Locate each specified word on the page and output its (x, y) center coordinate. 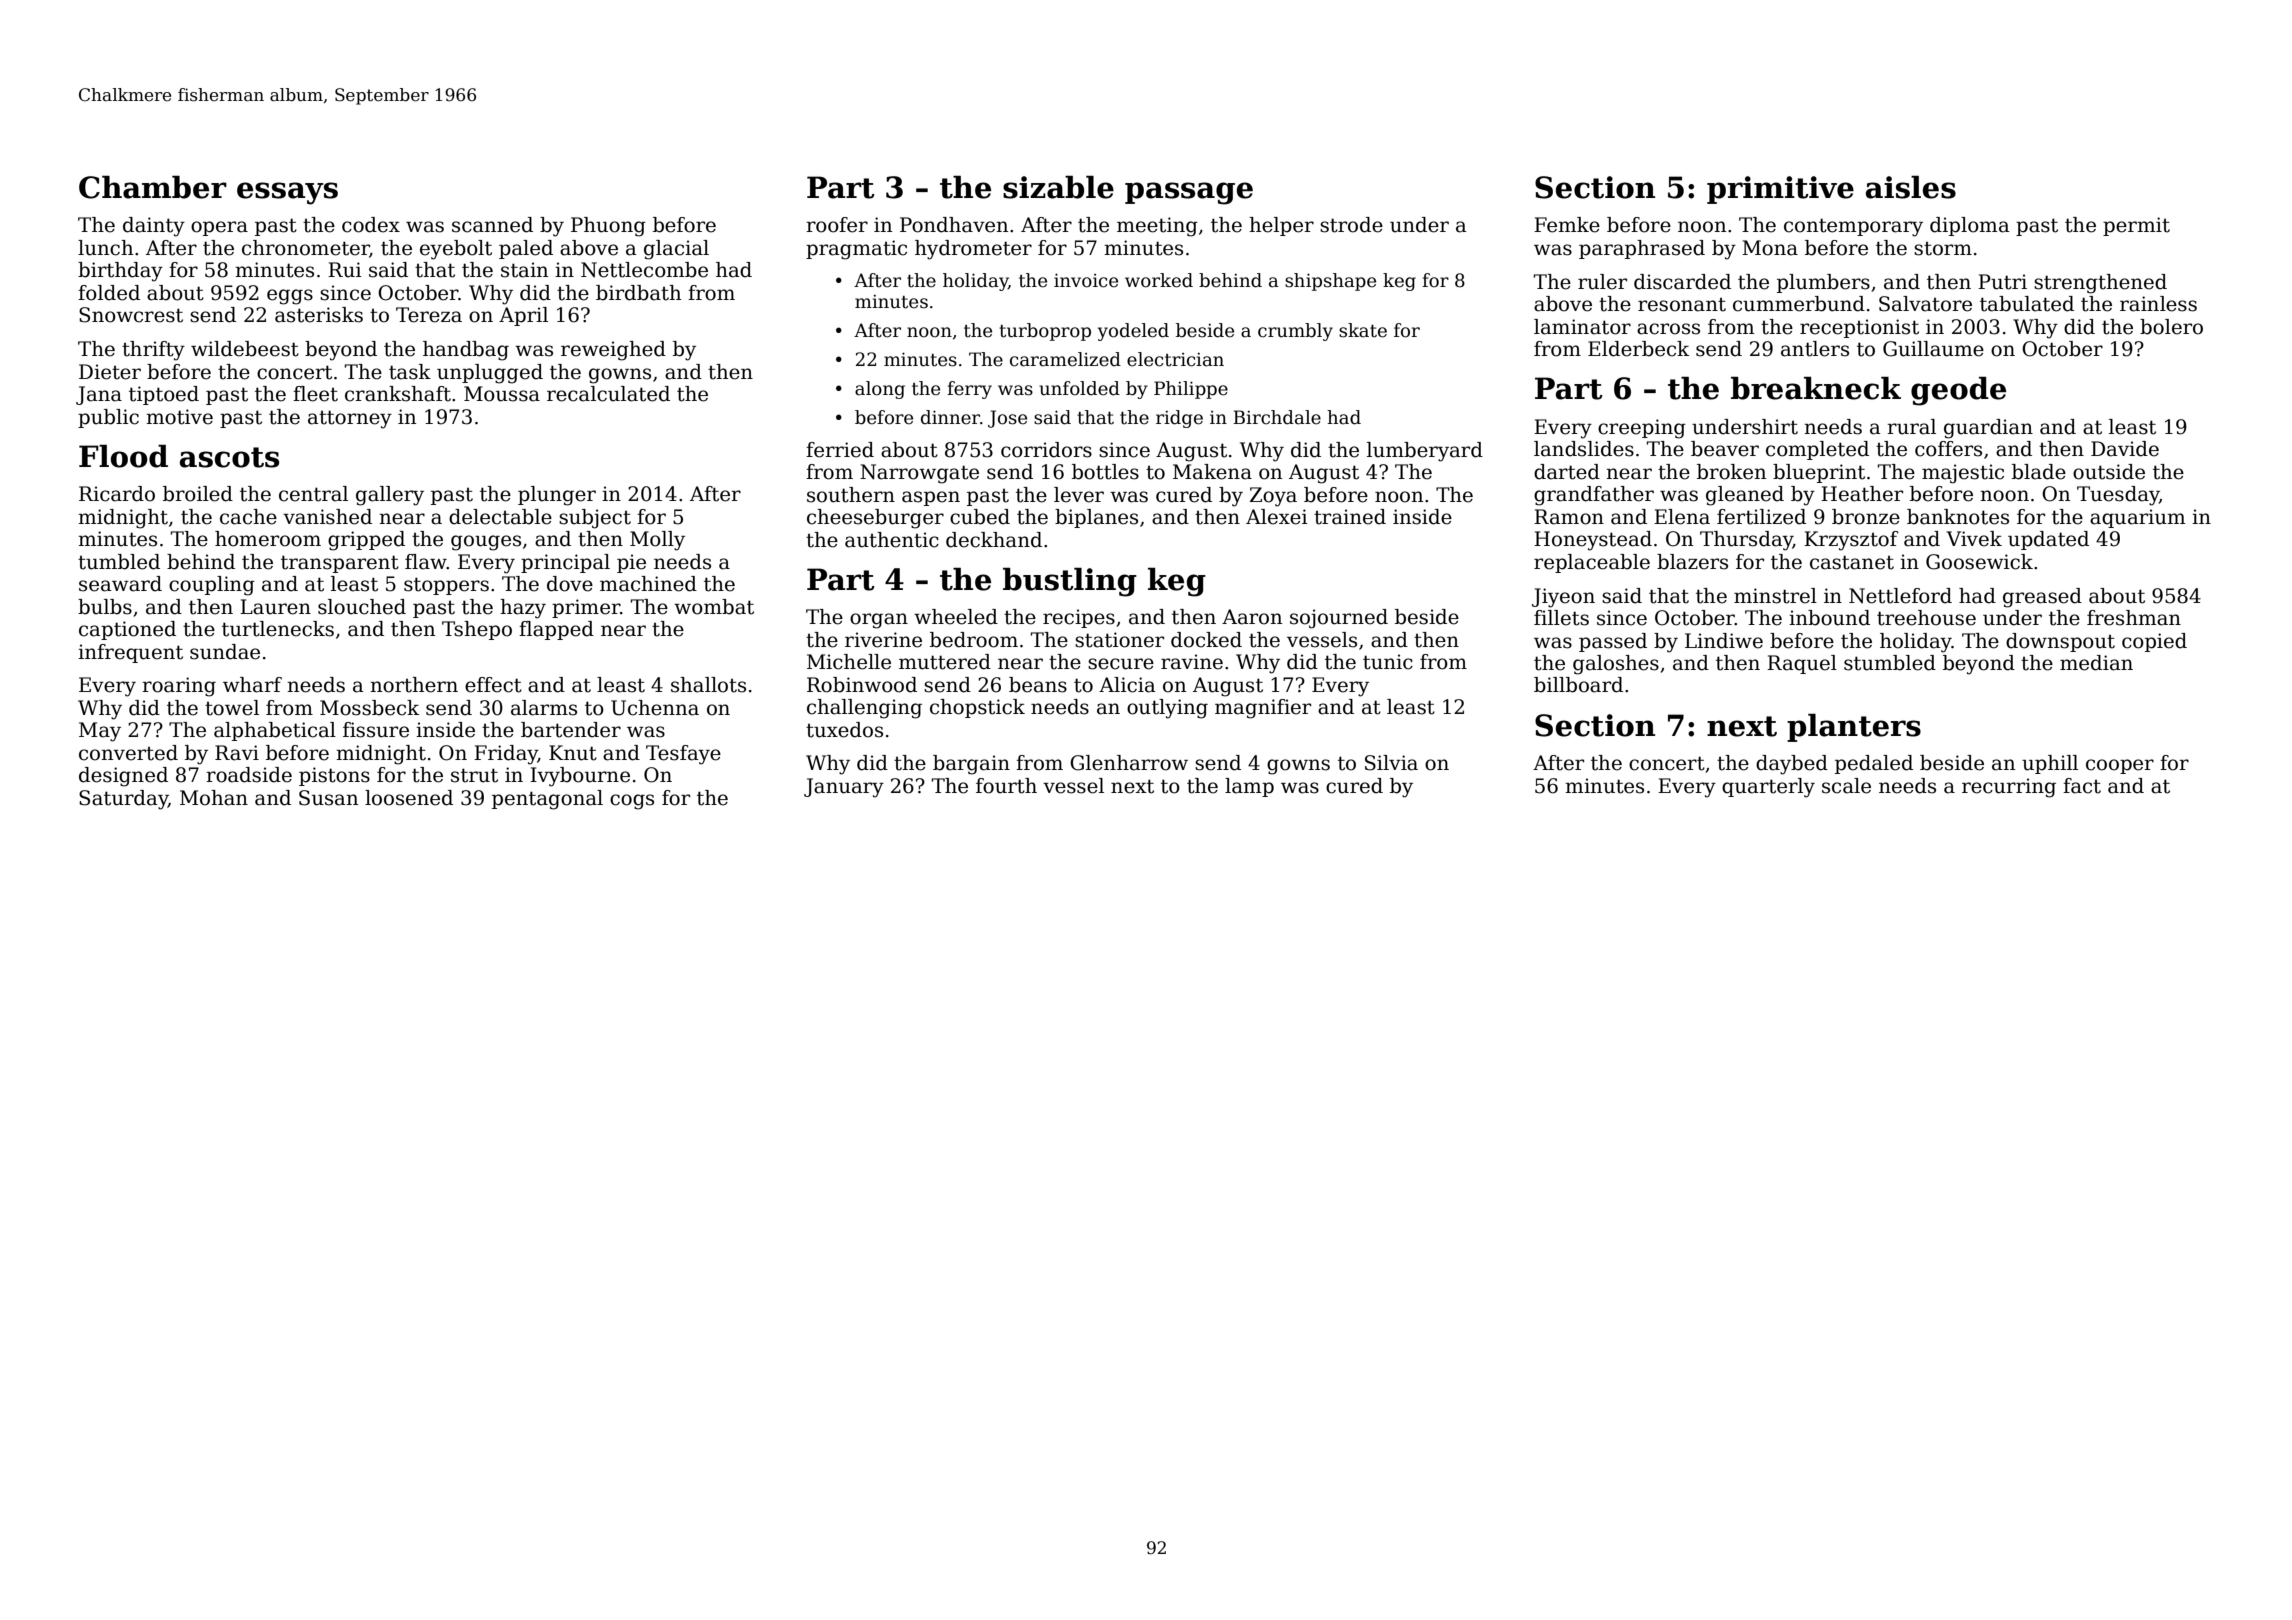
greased (2042, 598)
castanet (1852, 562)
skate (1363, 330)
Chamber (153, 187)
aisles (1911, 187)
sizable (1058, 187)
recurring (2009, 788)
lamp (1249, 787)
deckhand (994, 540)
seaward (120, 584)
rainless (2158, 304)
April (523, 316)
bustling (1070, 582)
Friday (506, 755)
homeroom (268, 539)
